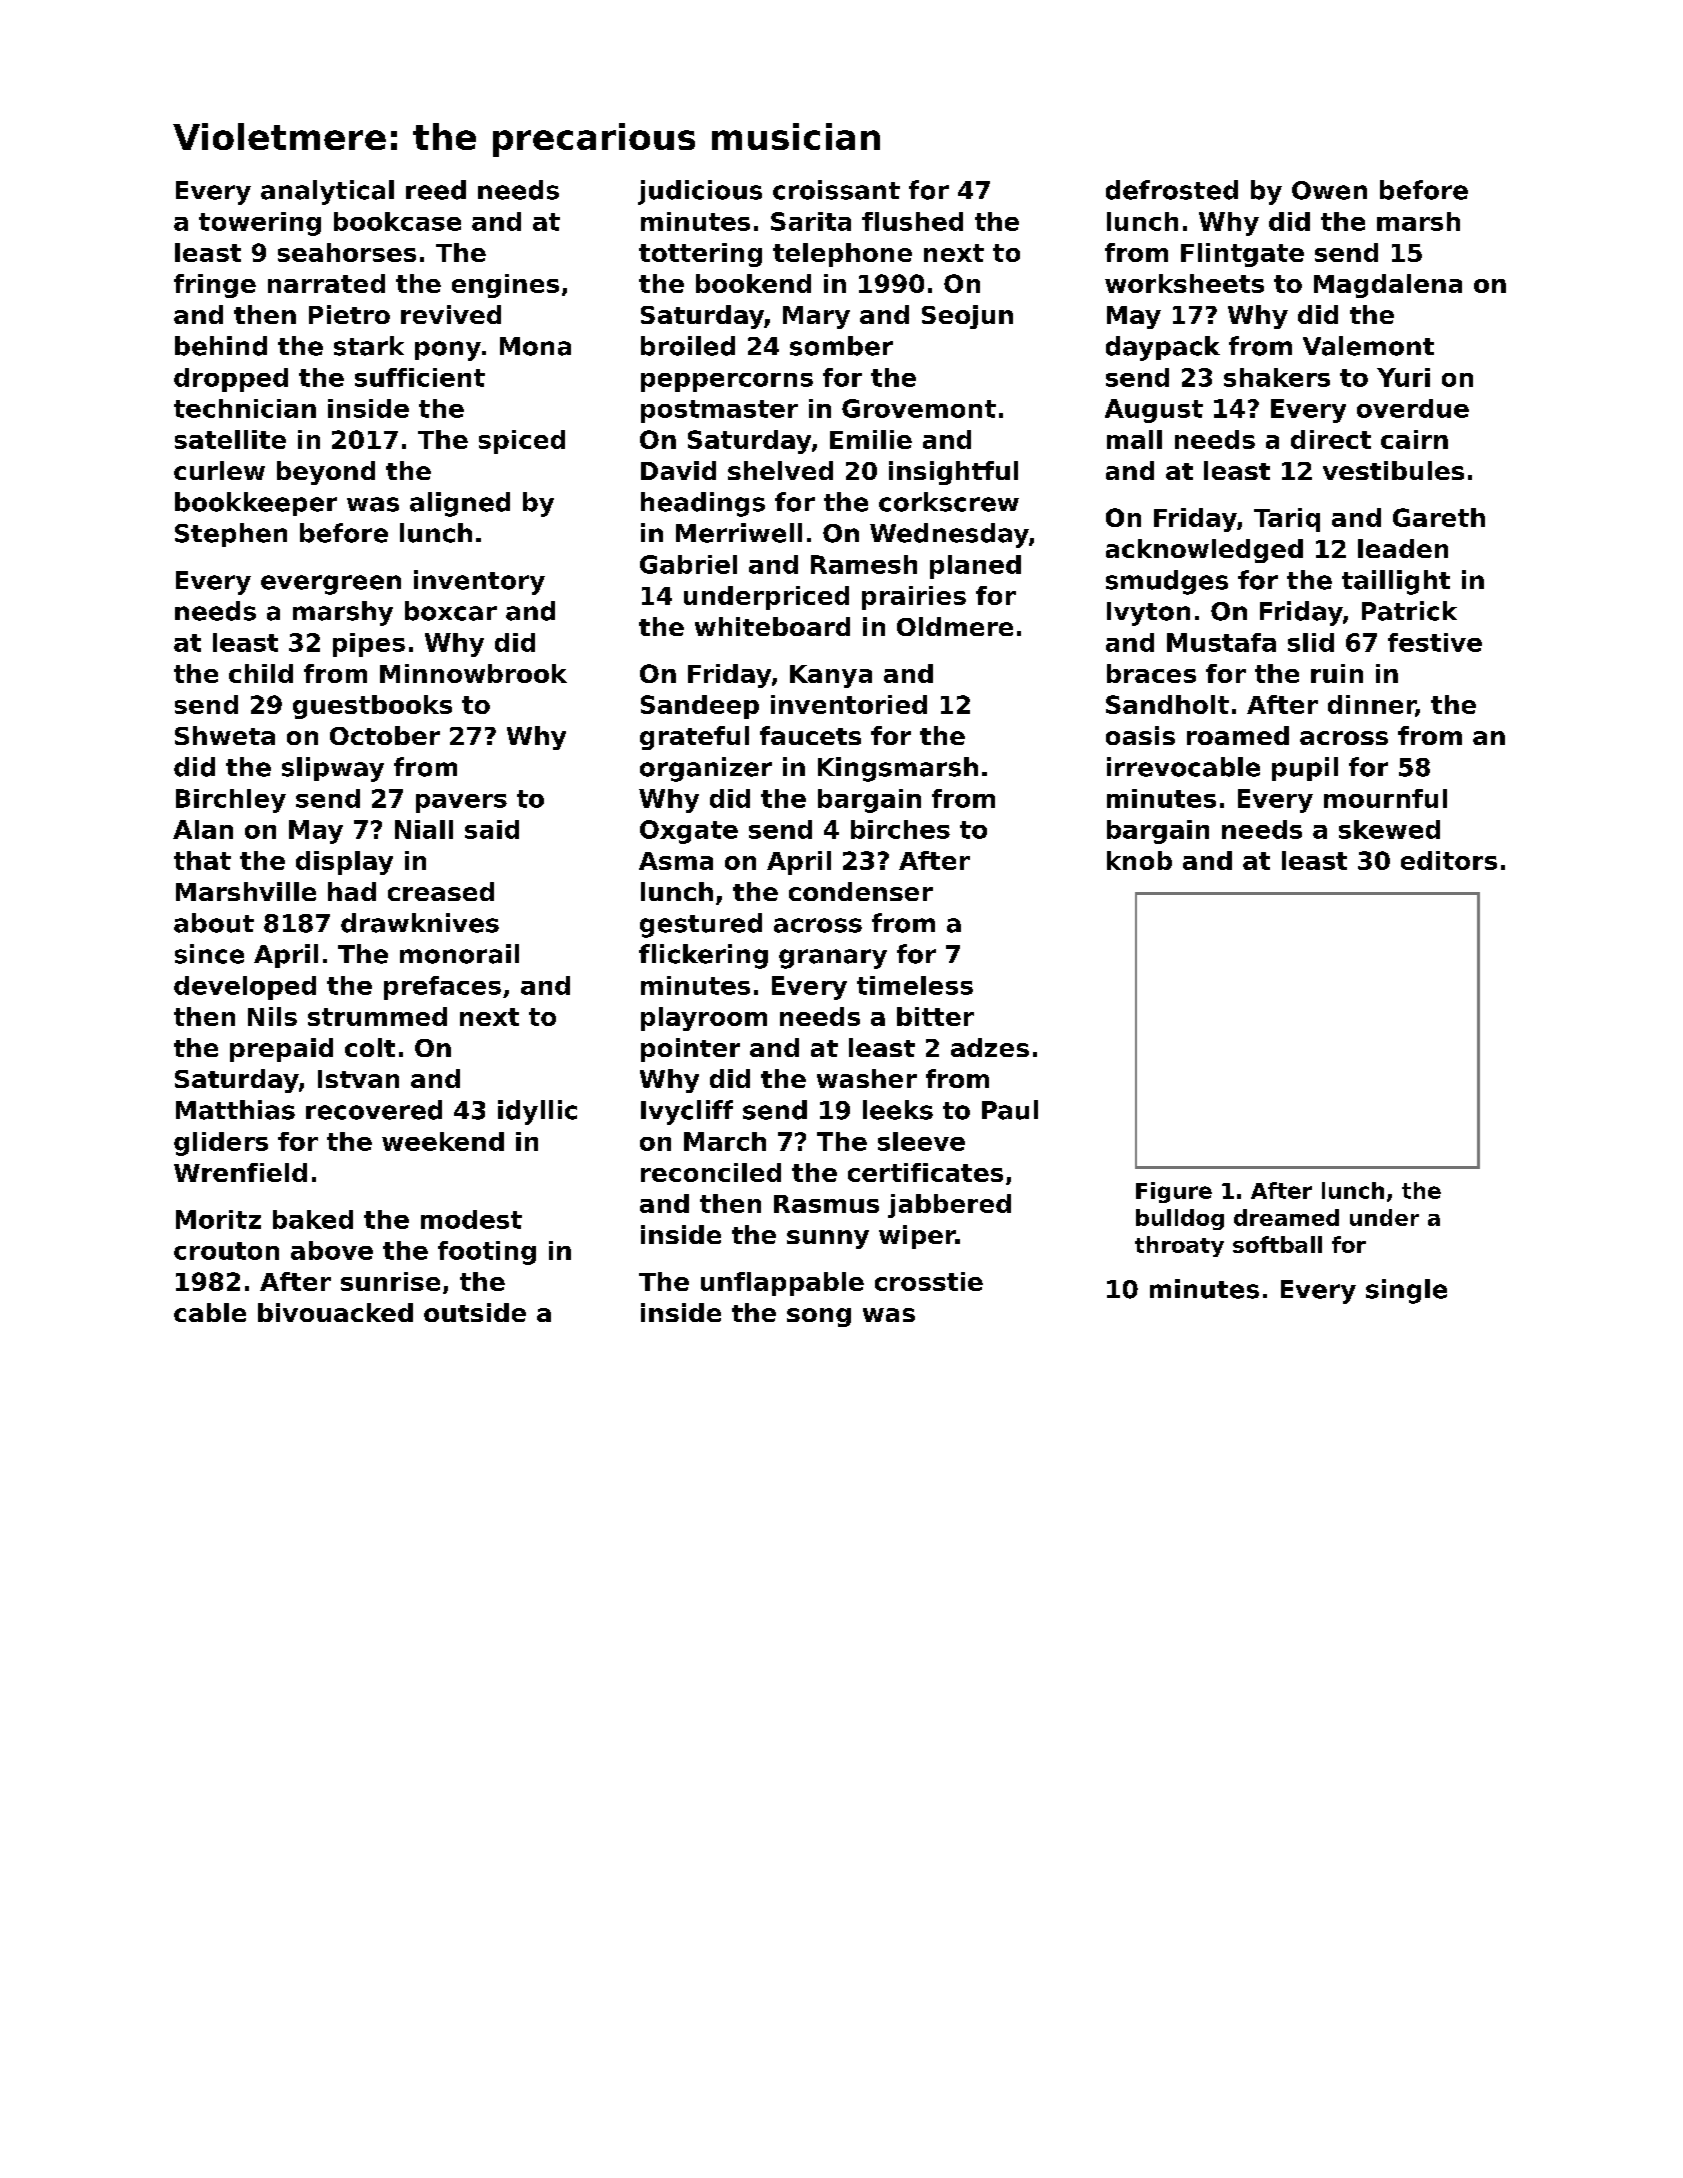 The width and height of the document is (1683, 2178). What do you see at coordinates (475, 1312) in the document?
I see `outside` at bounding box center [475, 1312].
